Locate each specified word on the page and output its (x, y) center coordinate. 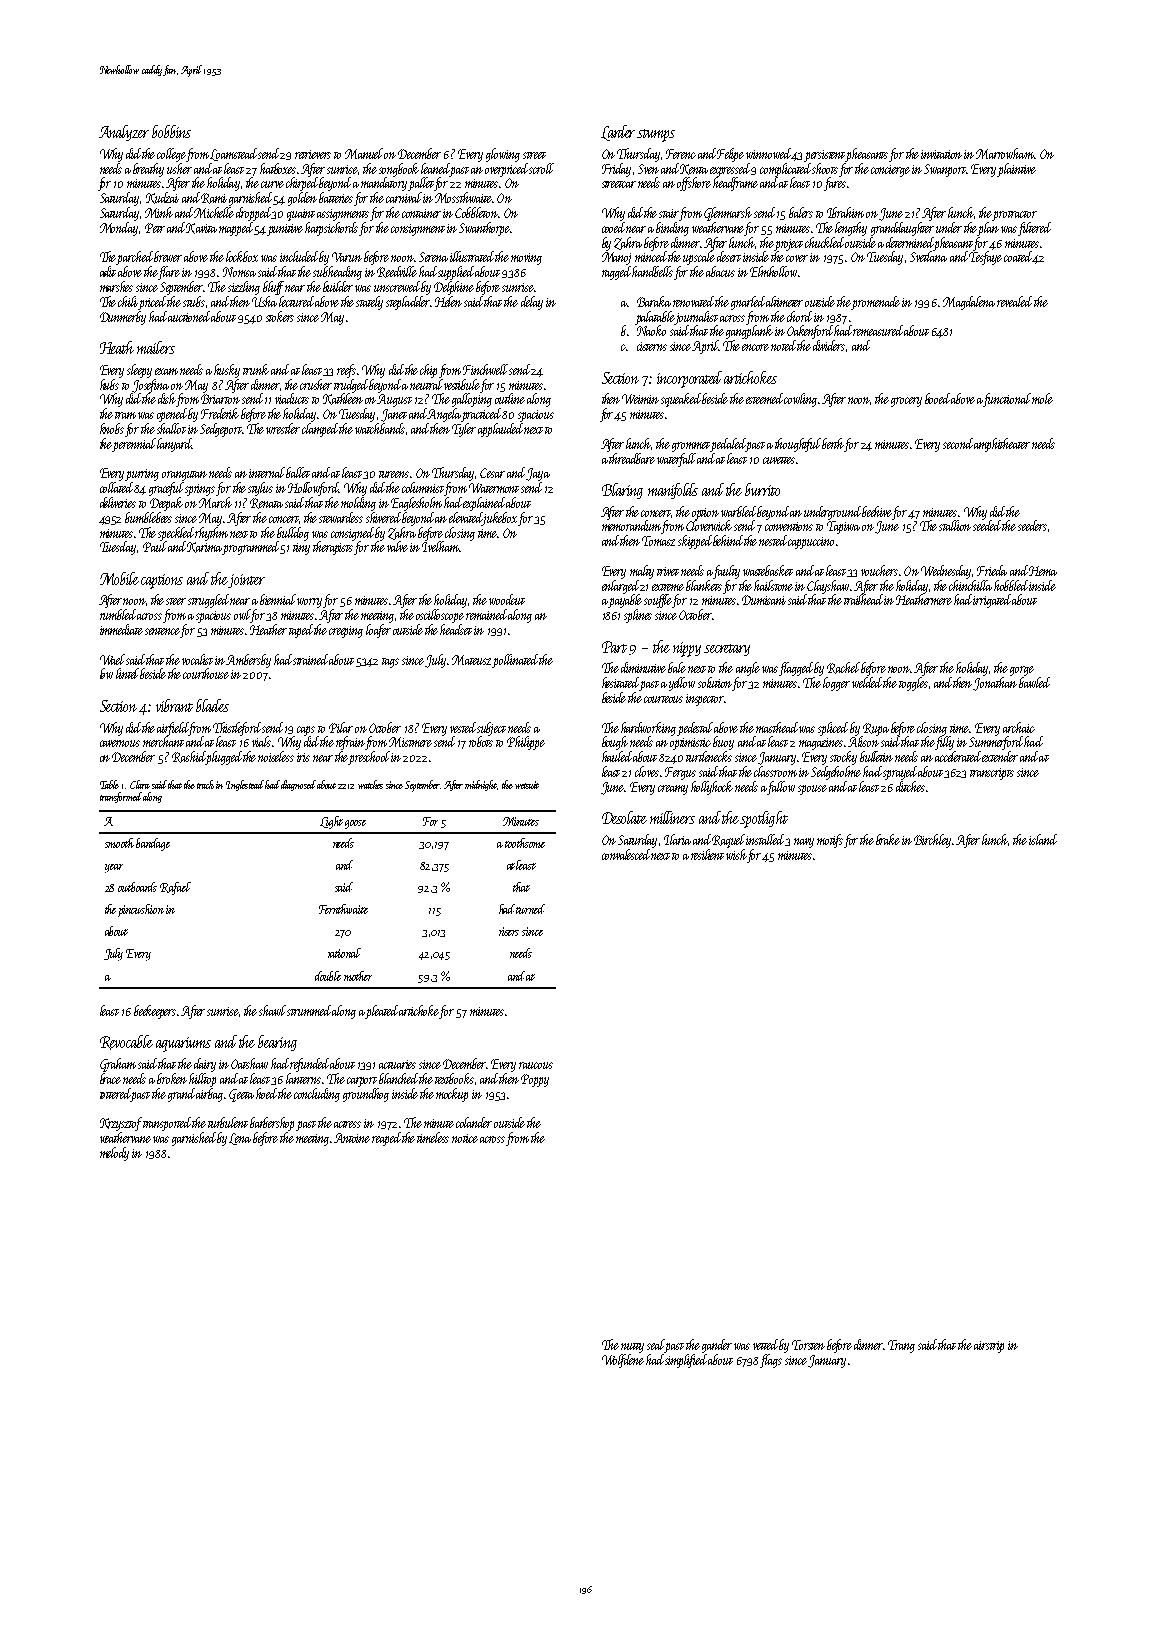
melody (114, 1154)
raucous (536, 1065)
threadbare (632, 458)
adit (108, 271)
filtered (1034, 229)
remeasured (878, 330)
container (421, 213)
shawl (272, 1010)
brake (888, 839)
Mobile (119, 578)
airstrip (989, 1347)
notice (465, 1138)
